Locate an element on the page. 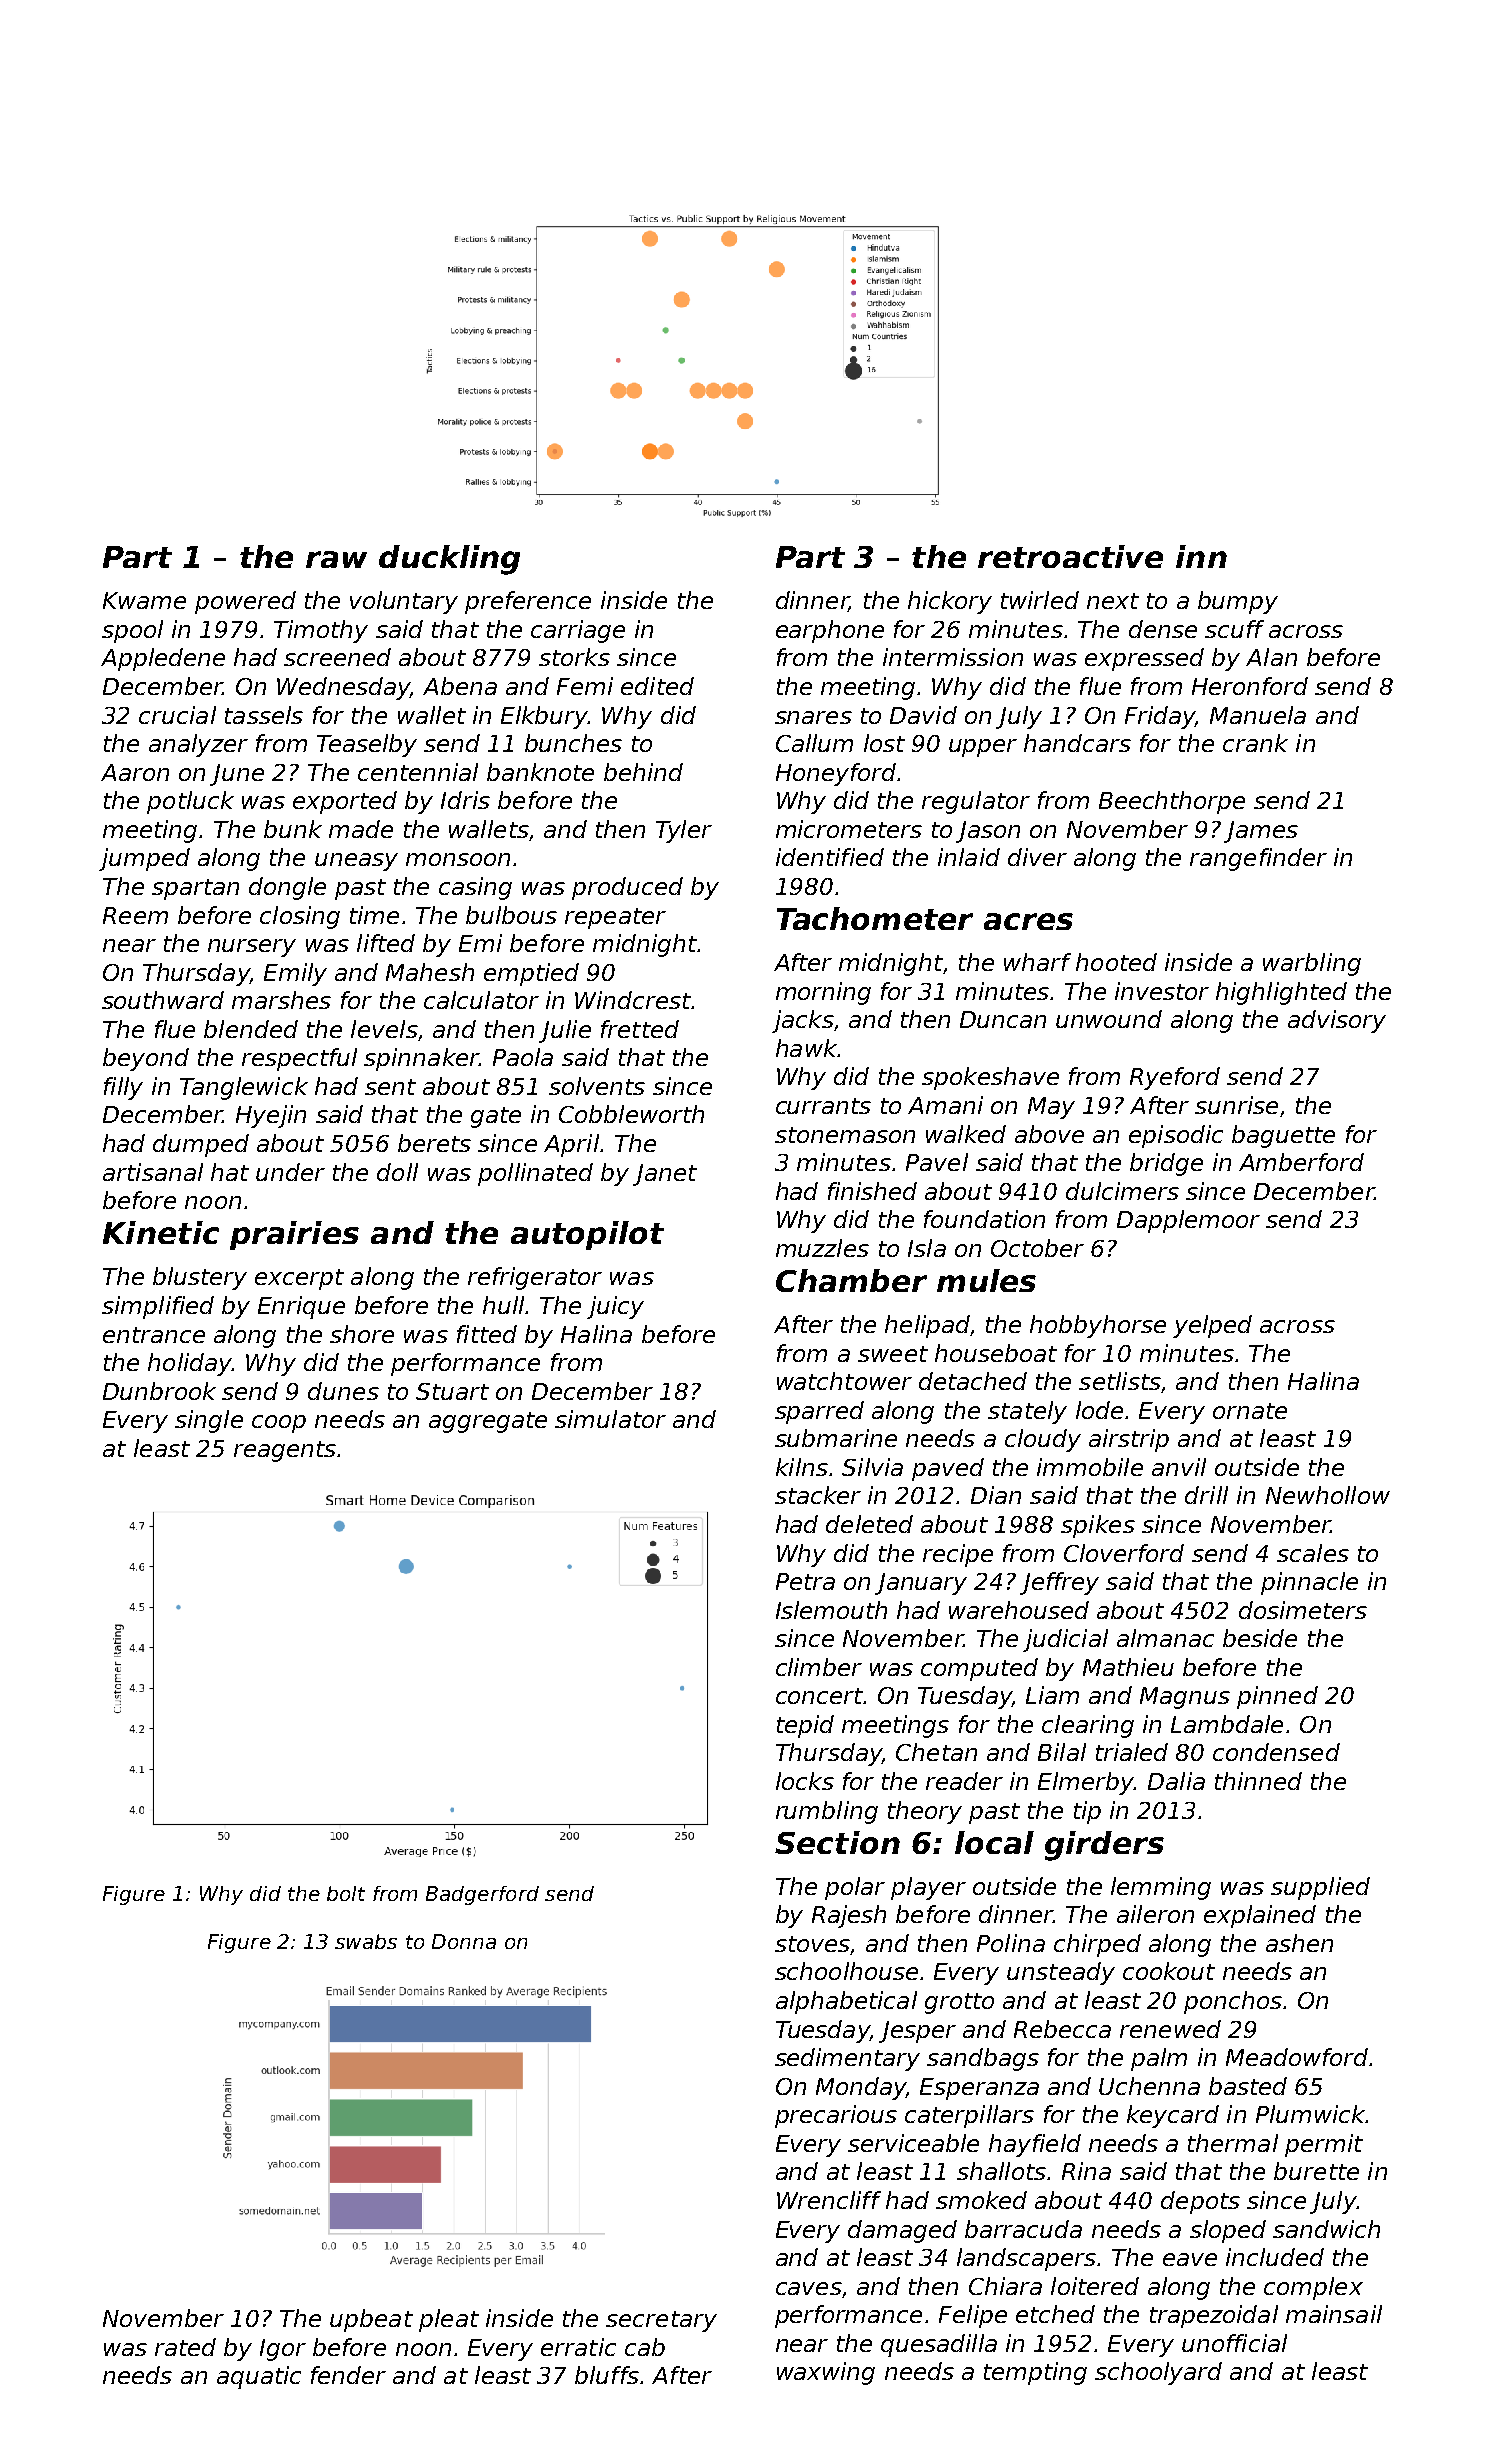 Image resolution: width=1496 pixels, height=2464 pixels. juicy is located at coordinates (615, 1307).
